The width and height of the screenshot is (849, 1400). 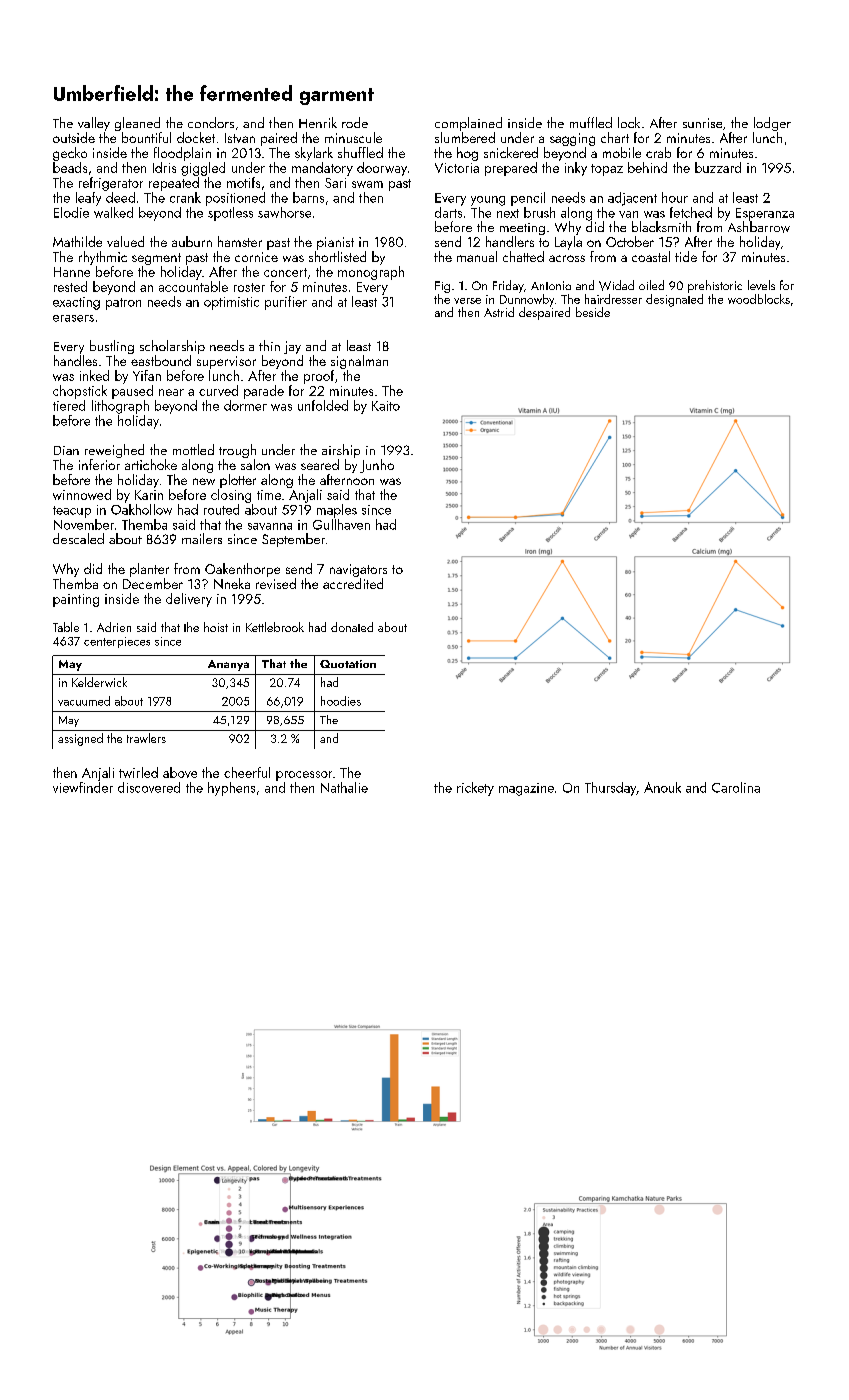 What do you see at coordinates (72, 512) in the screenshot?
I see `teacup` at bounding box center [72, 512].
